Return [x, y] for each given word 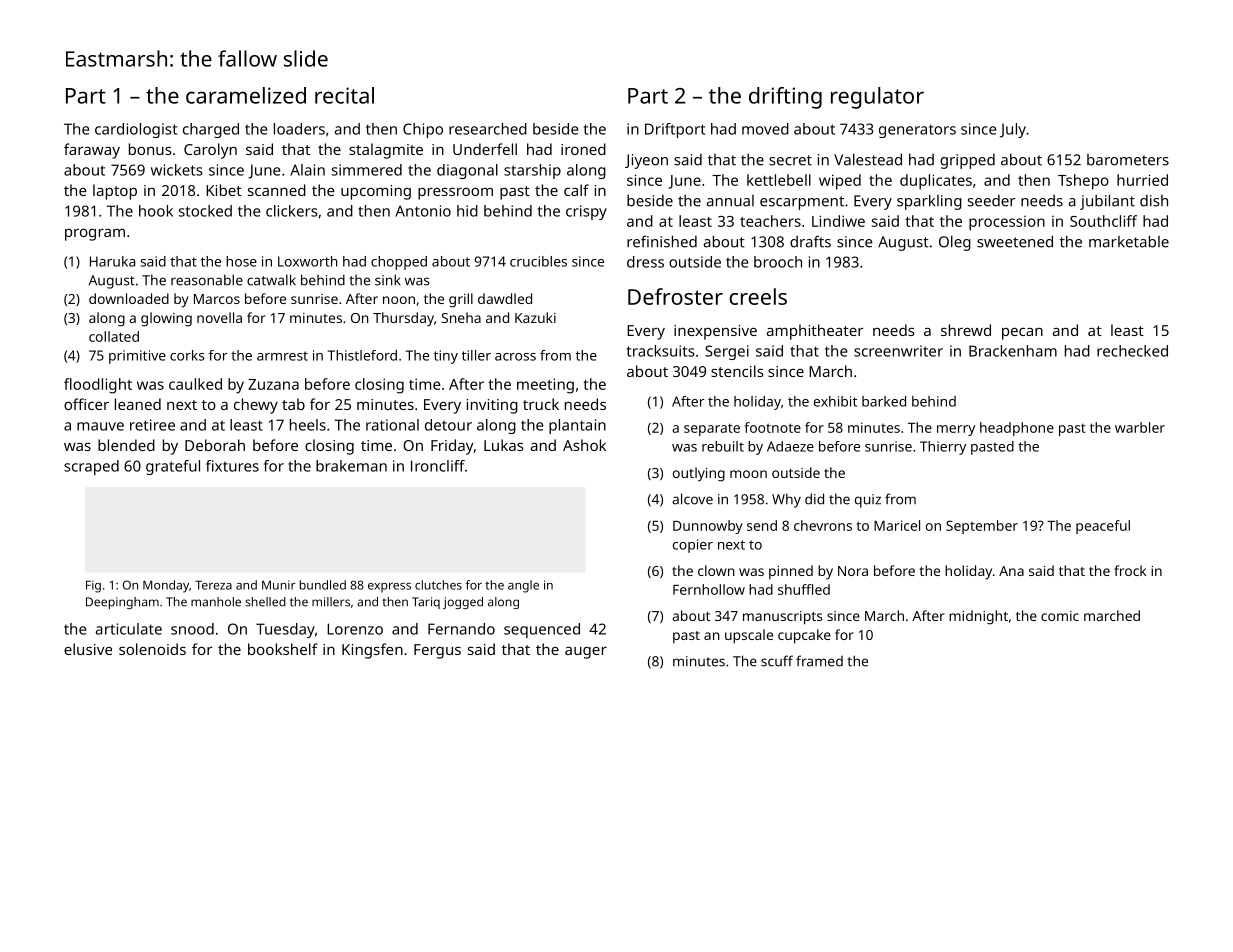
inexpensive [715, 332]
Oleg [955, 243]
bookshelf [283, 649]
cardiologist [136, 130]
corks [187, 355]
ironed [583, 149]
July [1013, 130]
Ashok [584, 445]
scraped [91, 467]
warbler [1140, 427]
